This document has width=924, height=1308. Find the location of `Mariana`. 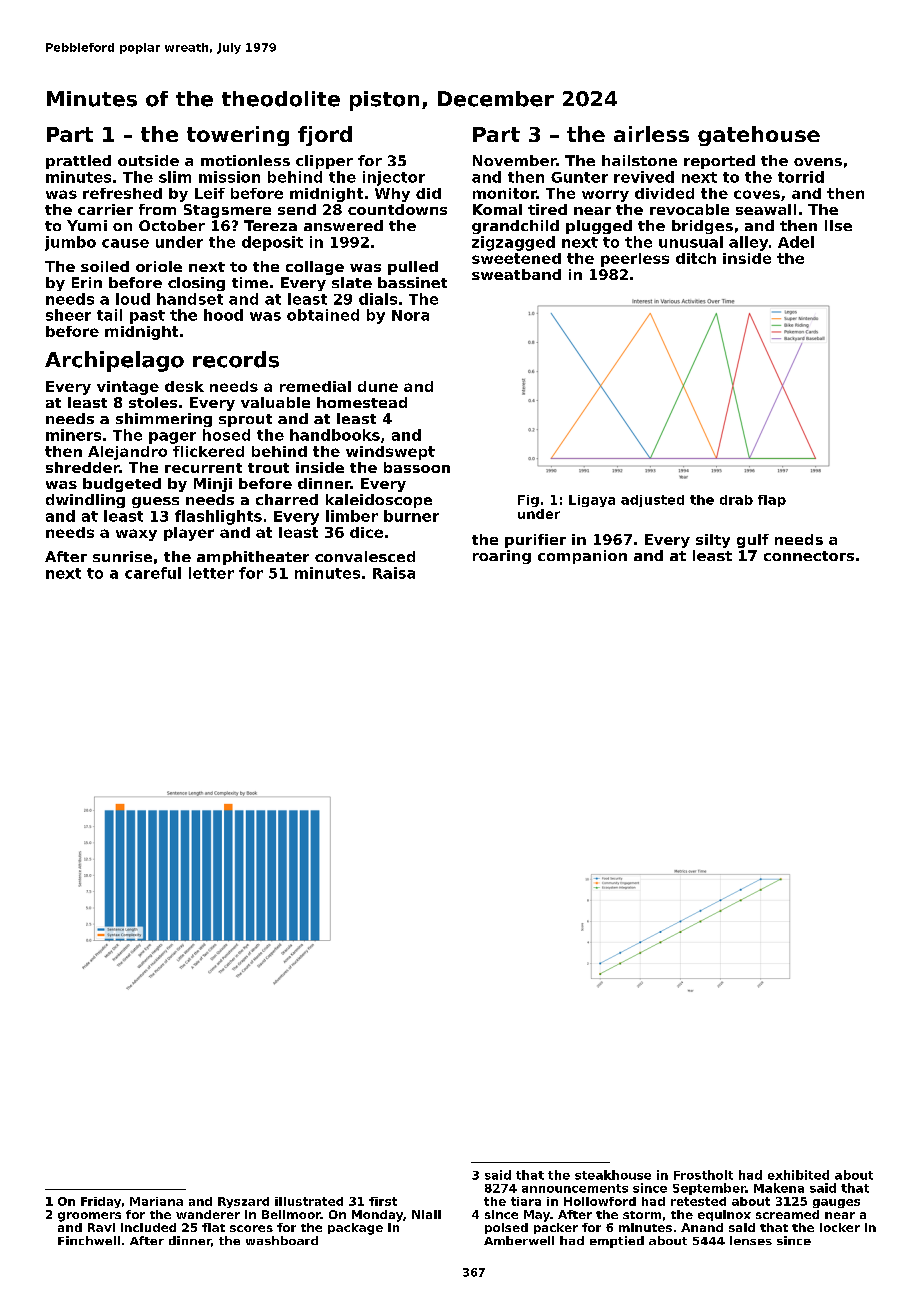

Mariana is located at coordinates (156, 1201).
